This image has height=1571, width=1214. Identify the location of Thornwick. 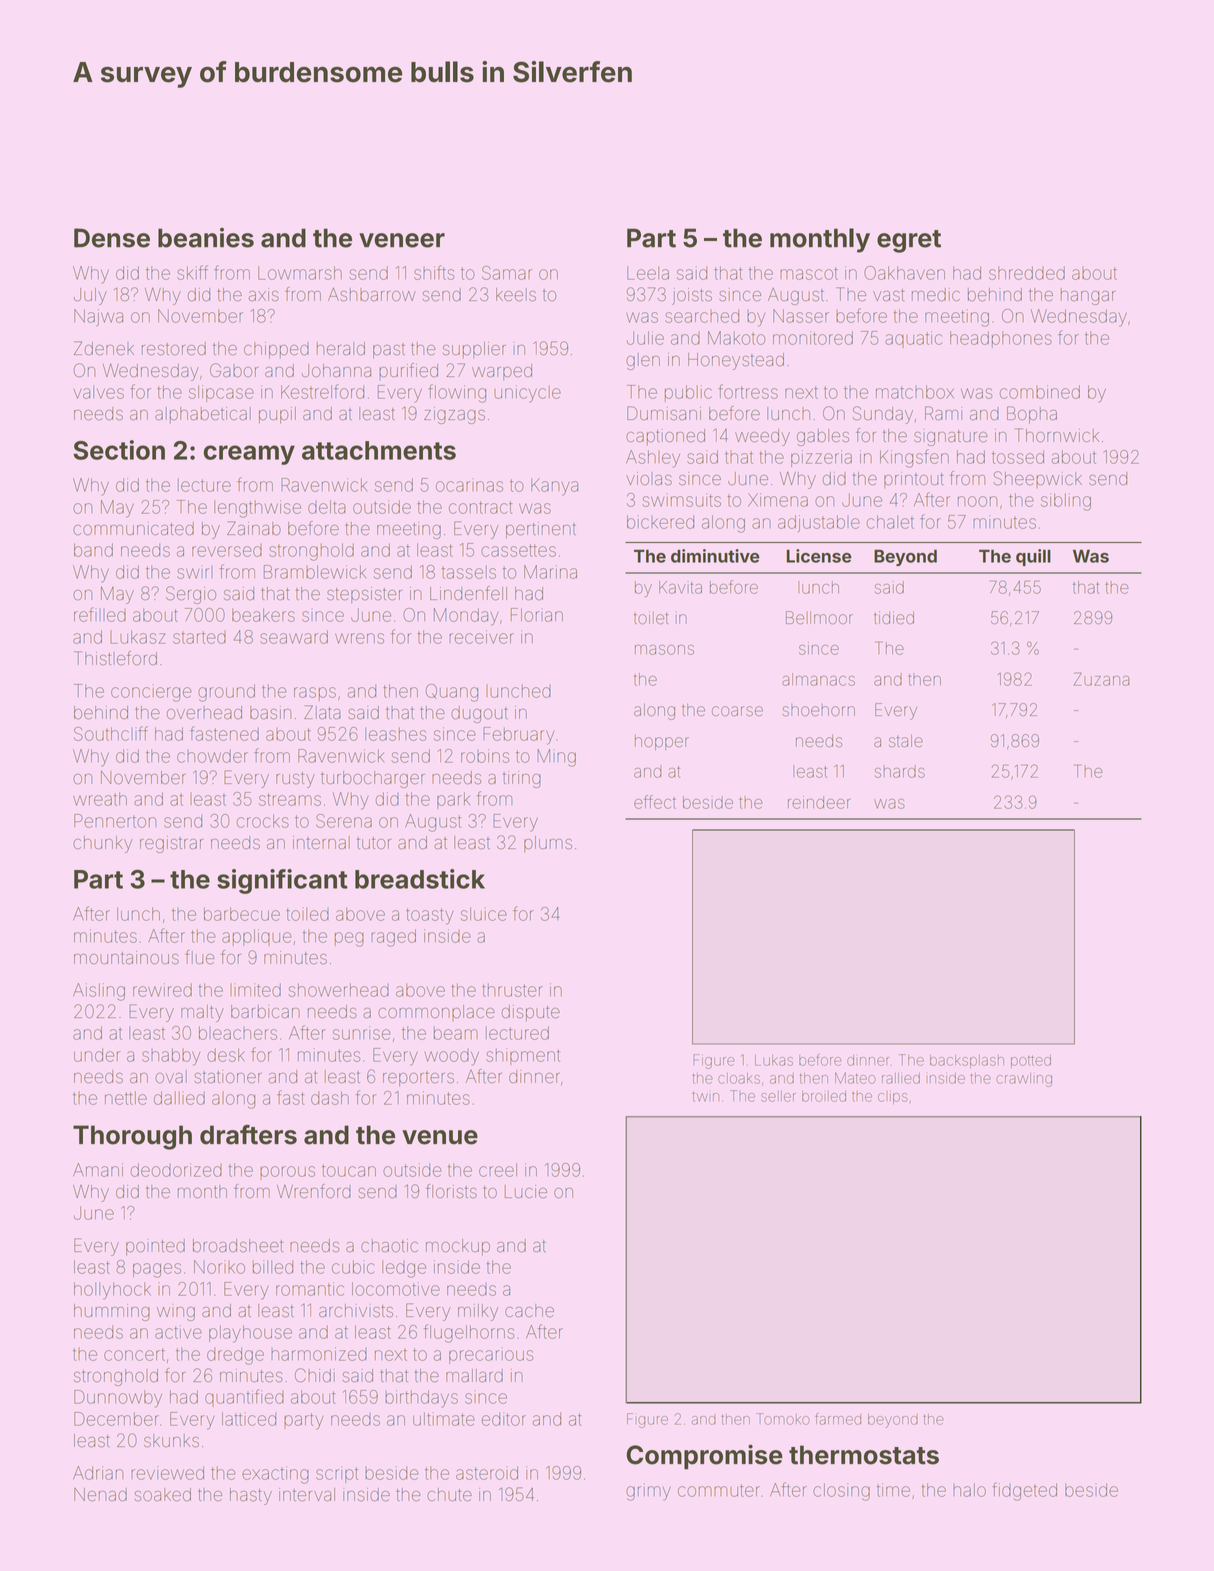
(1057, 435).
